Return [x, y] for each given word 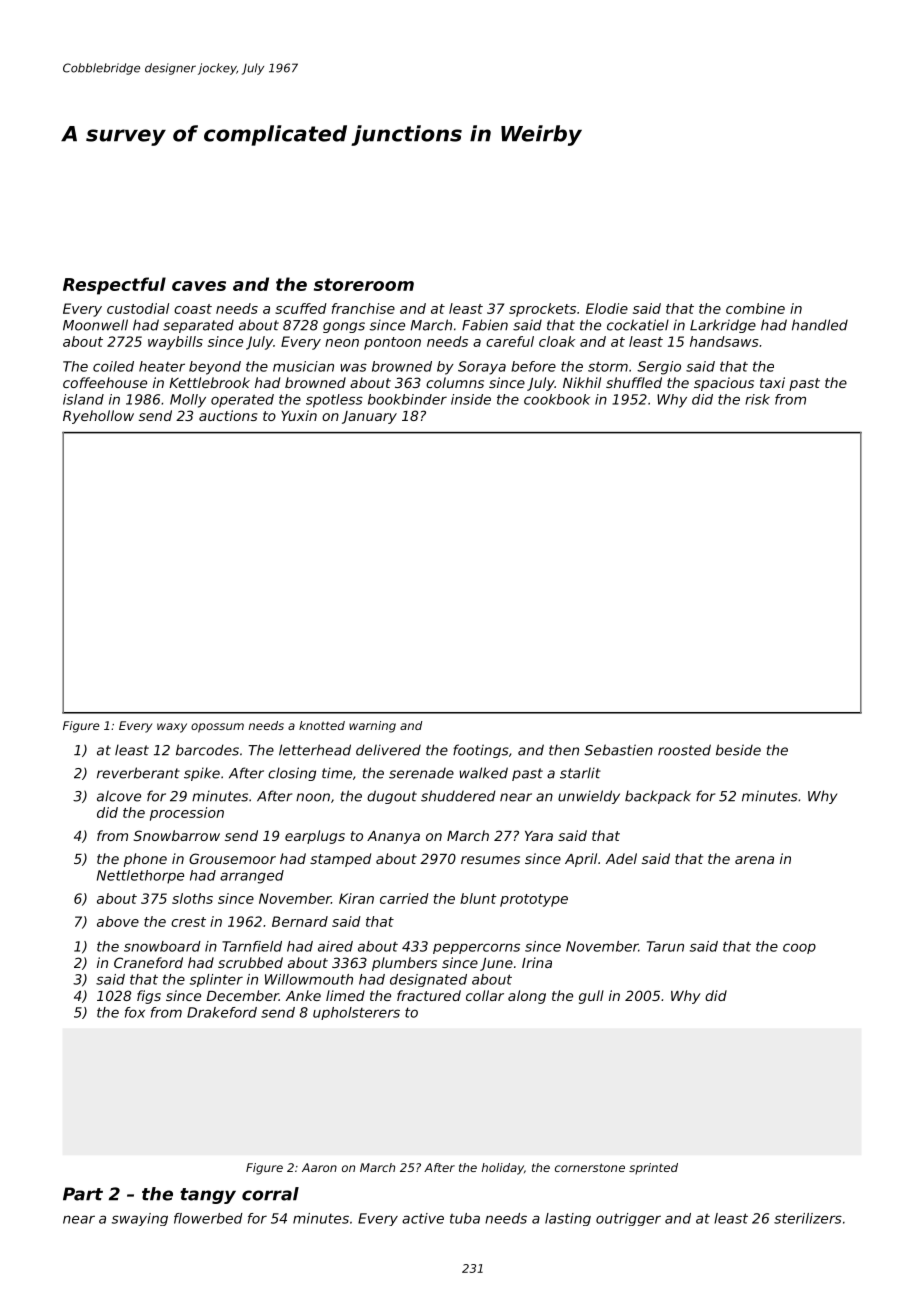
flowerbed [208, 1218]
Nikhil [582, 382]
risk [757, 399]
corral [270, 1194]
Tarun [665, 946]
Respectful [114, 286]
